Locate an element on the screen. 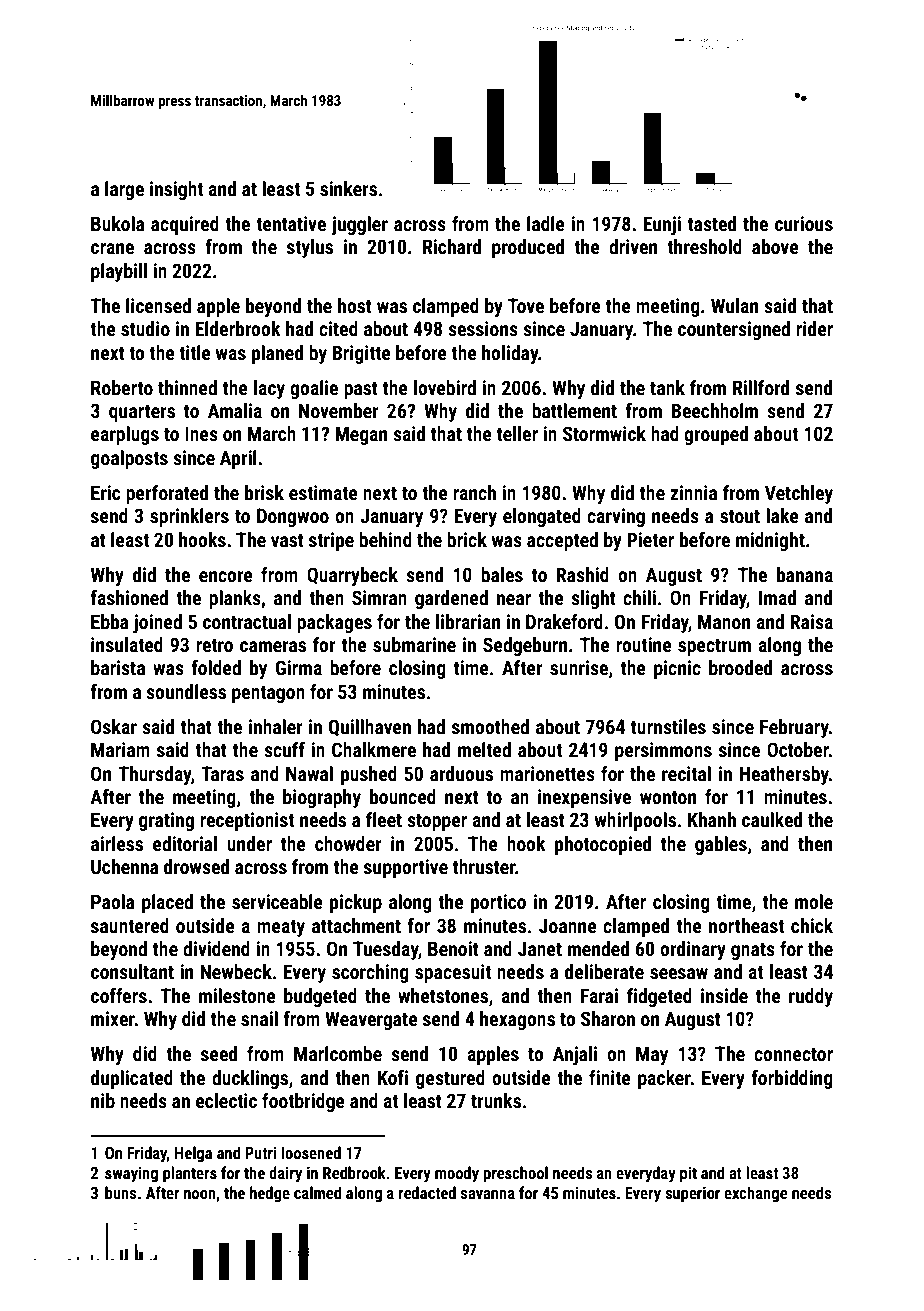 Image resolution: width=924 pixels, height=1311 pixels. tasted is located at coordinates (712, 223).
